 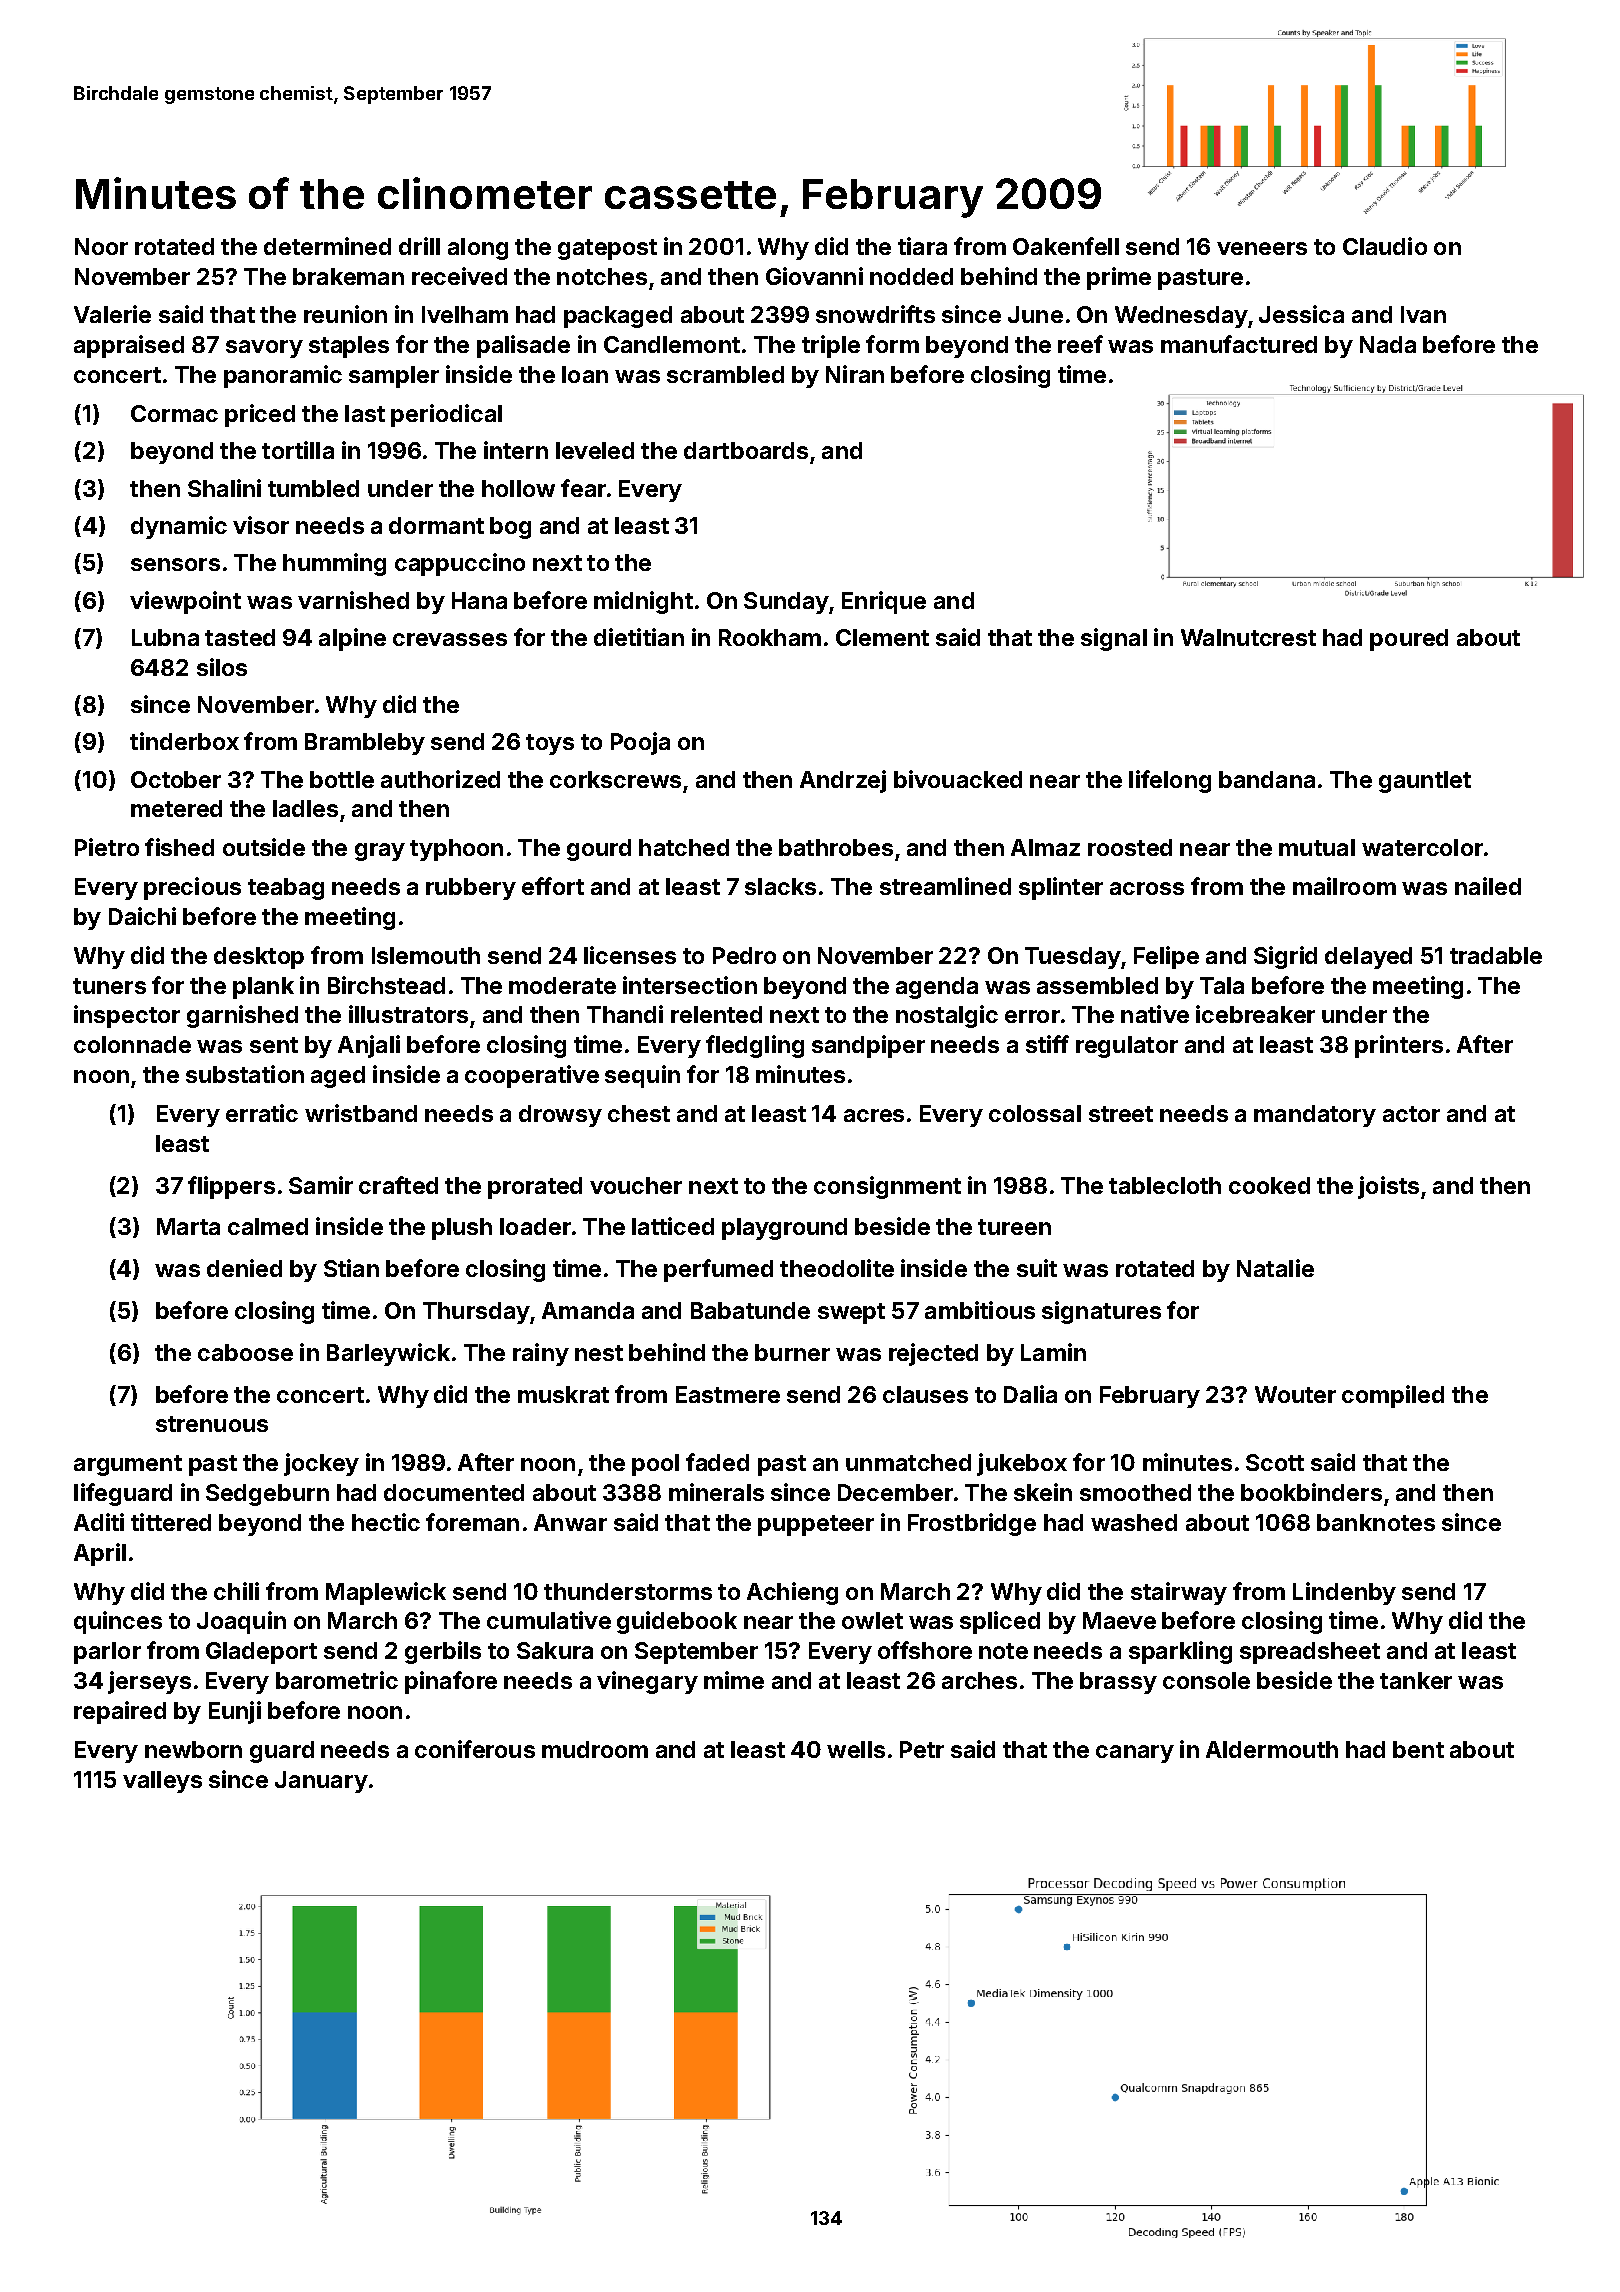 What do you see at coordinates (814, 276) in the document?
I see `Giovanni` at bounding box center [814, 276].
